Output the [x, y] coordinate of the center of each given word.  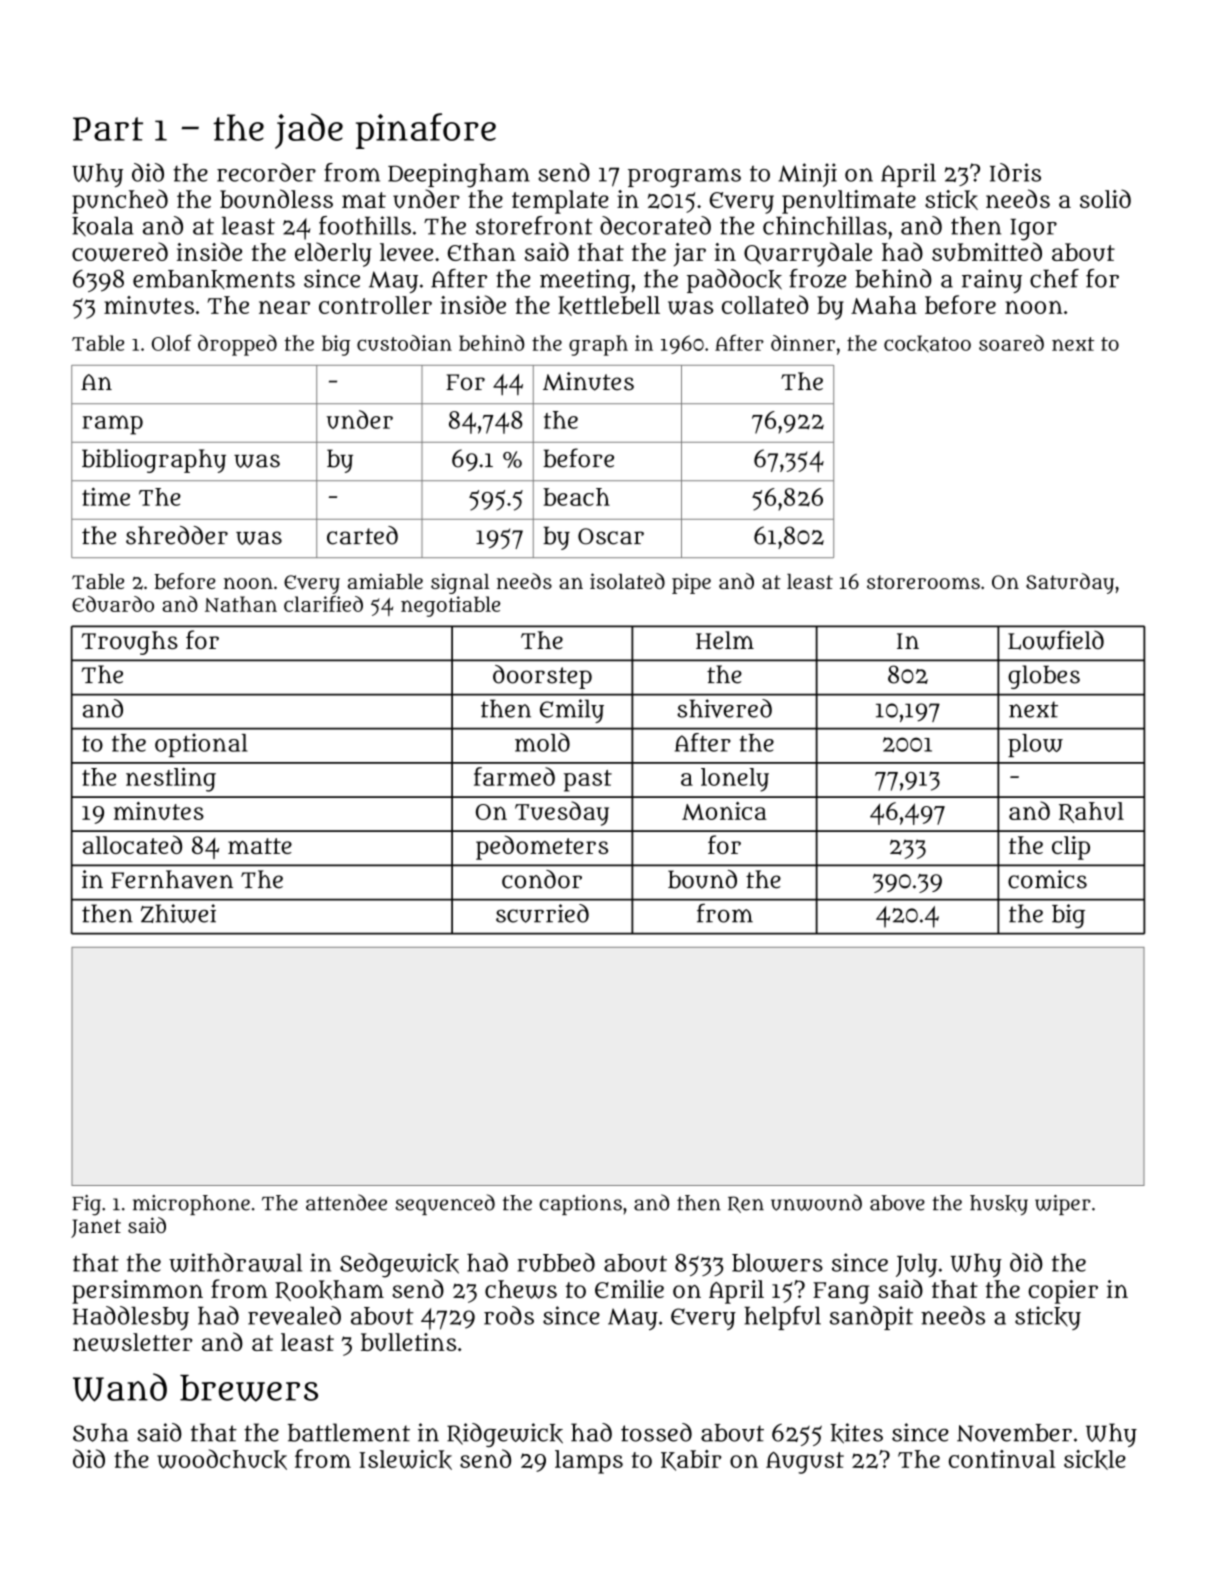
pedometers [542, 847]
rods [509, 1315]
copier [1063, 1292]
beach [576, 497]
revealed [294, 1315]
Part [108, 129]
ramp [112, 425]
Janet [96, 1228]
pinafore [426, 131]
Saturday [1070, 583]
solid [1105, 198]
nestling [171, 779]
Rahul [1091, 812]
